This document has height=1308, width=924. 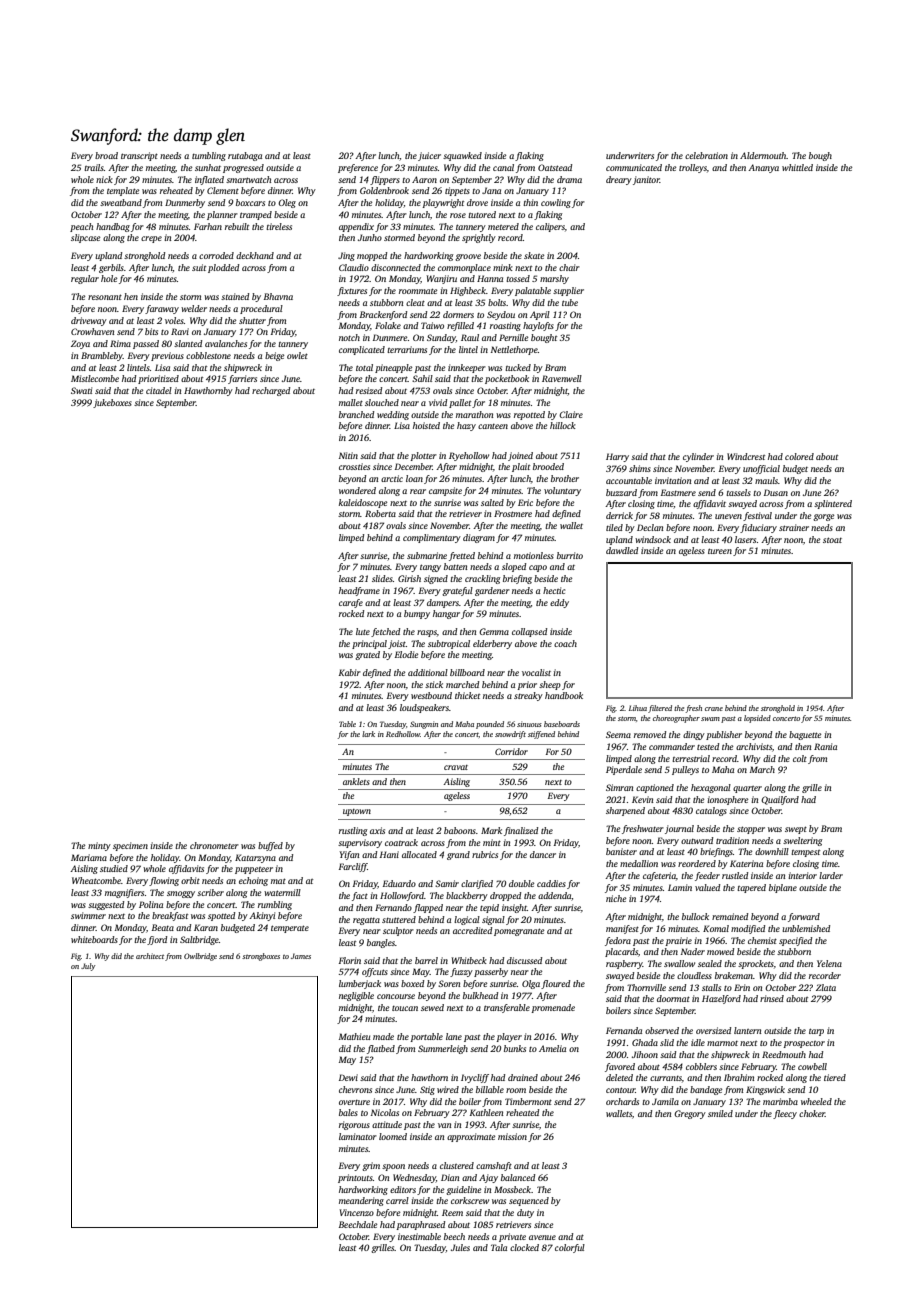 I want to click on squawked, so click(x=462, y=156).
